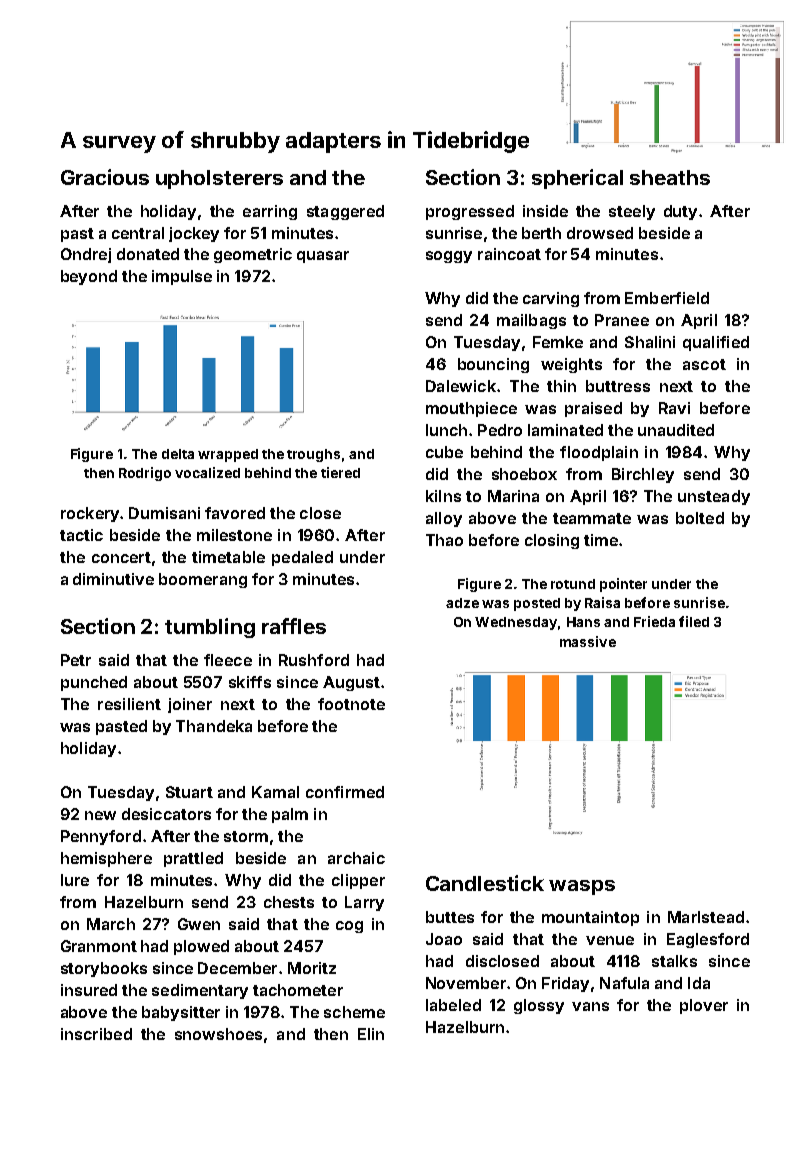  Describe the element at coordinates (622, 320) in the image. I see `Pranee` at that location.
